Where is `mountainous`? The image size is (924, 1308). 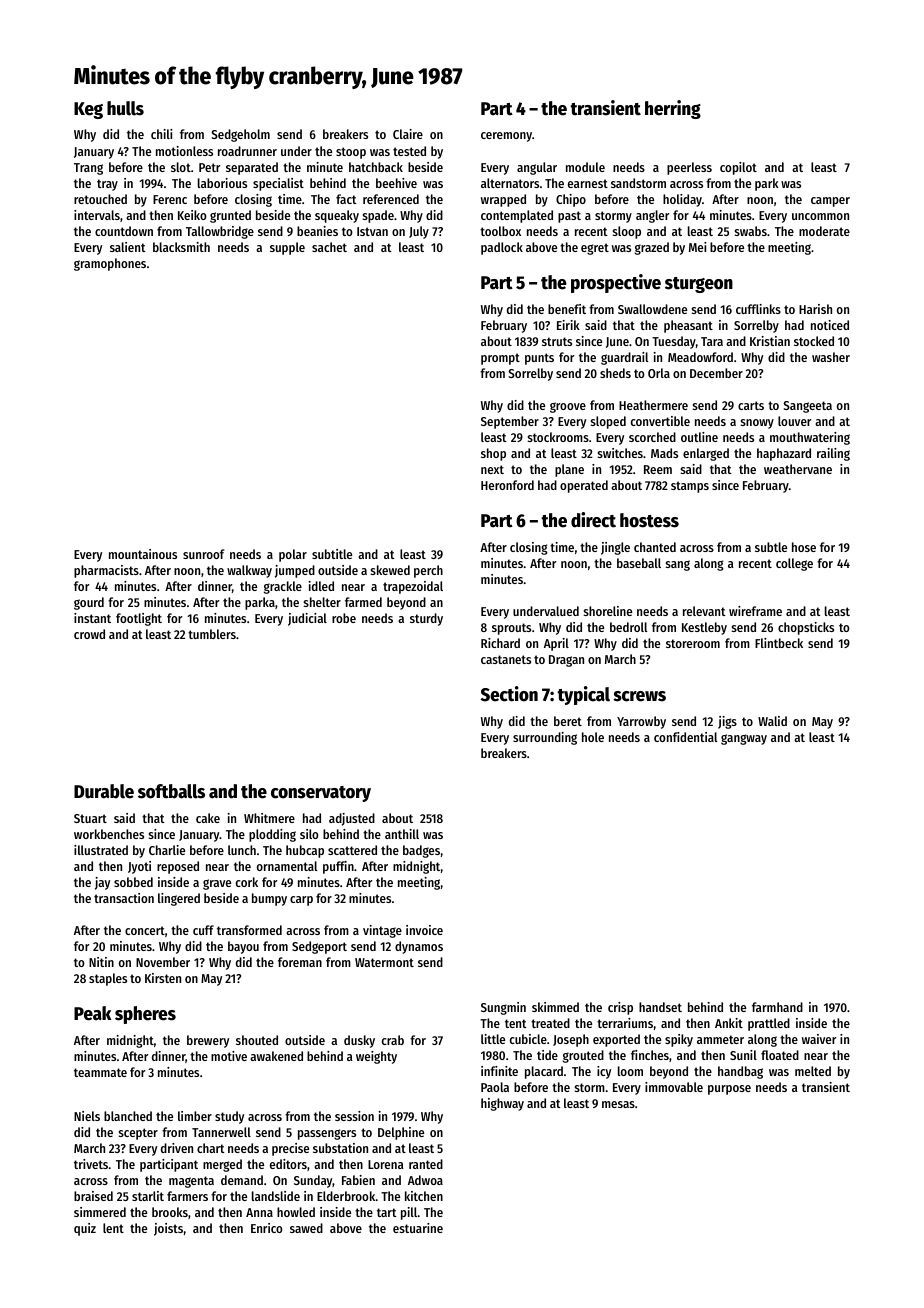
mountainous is located at coordinates (143, 554).
